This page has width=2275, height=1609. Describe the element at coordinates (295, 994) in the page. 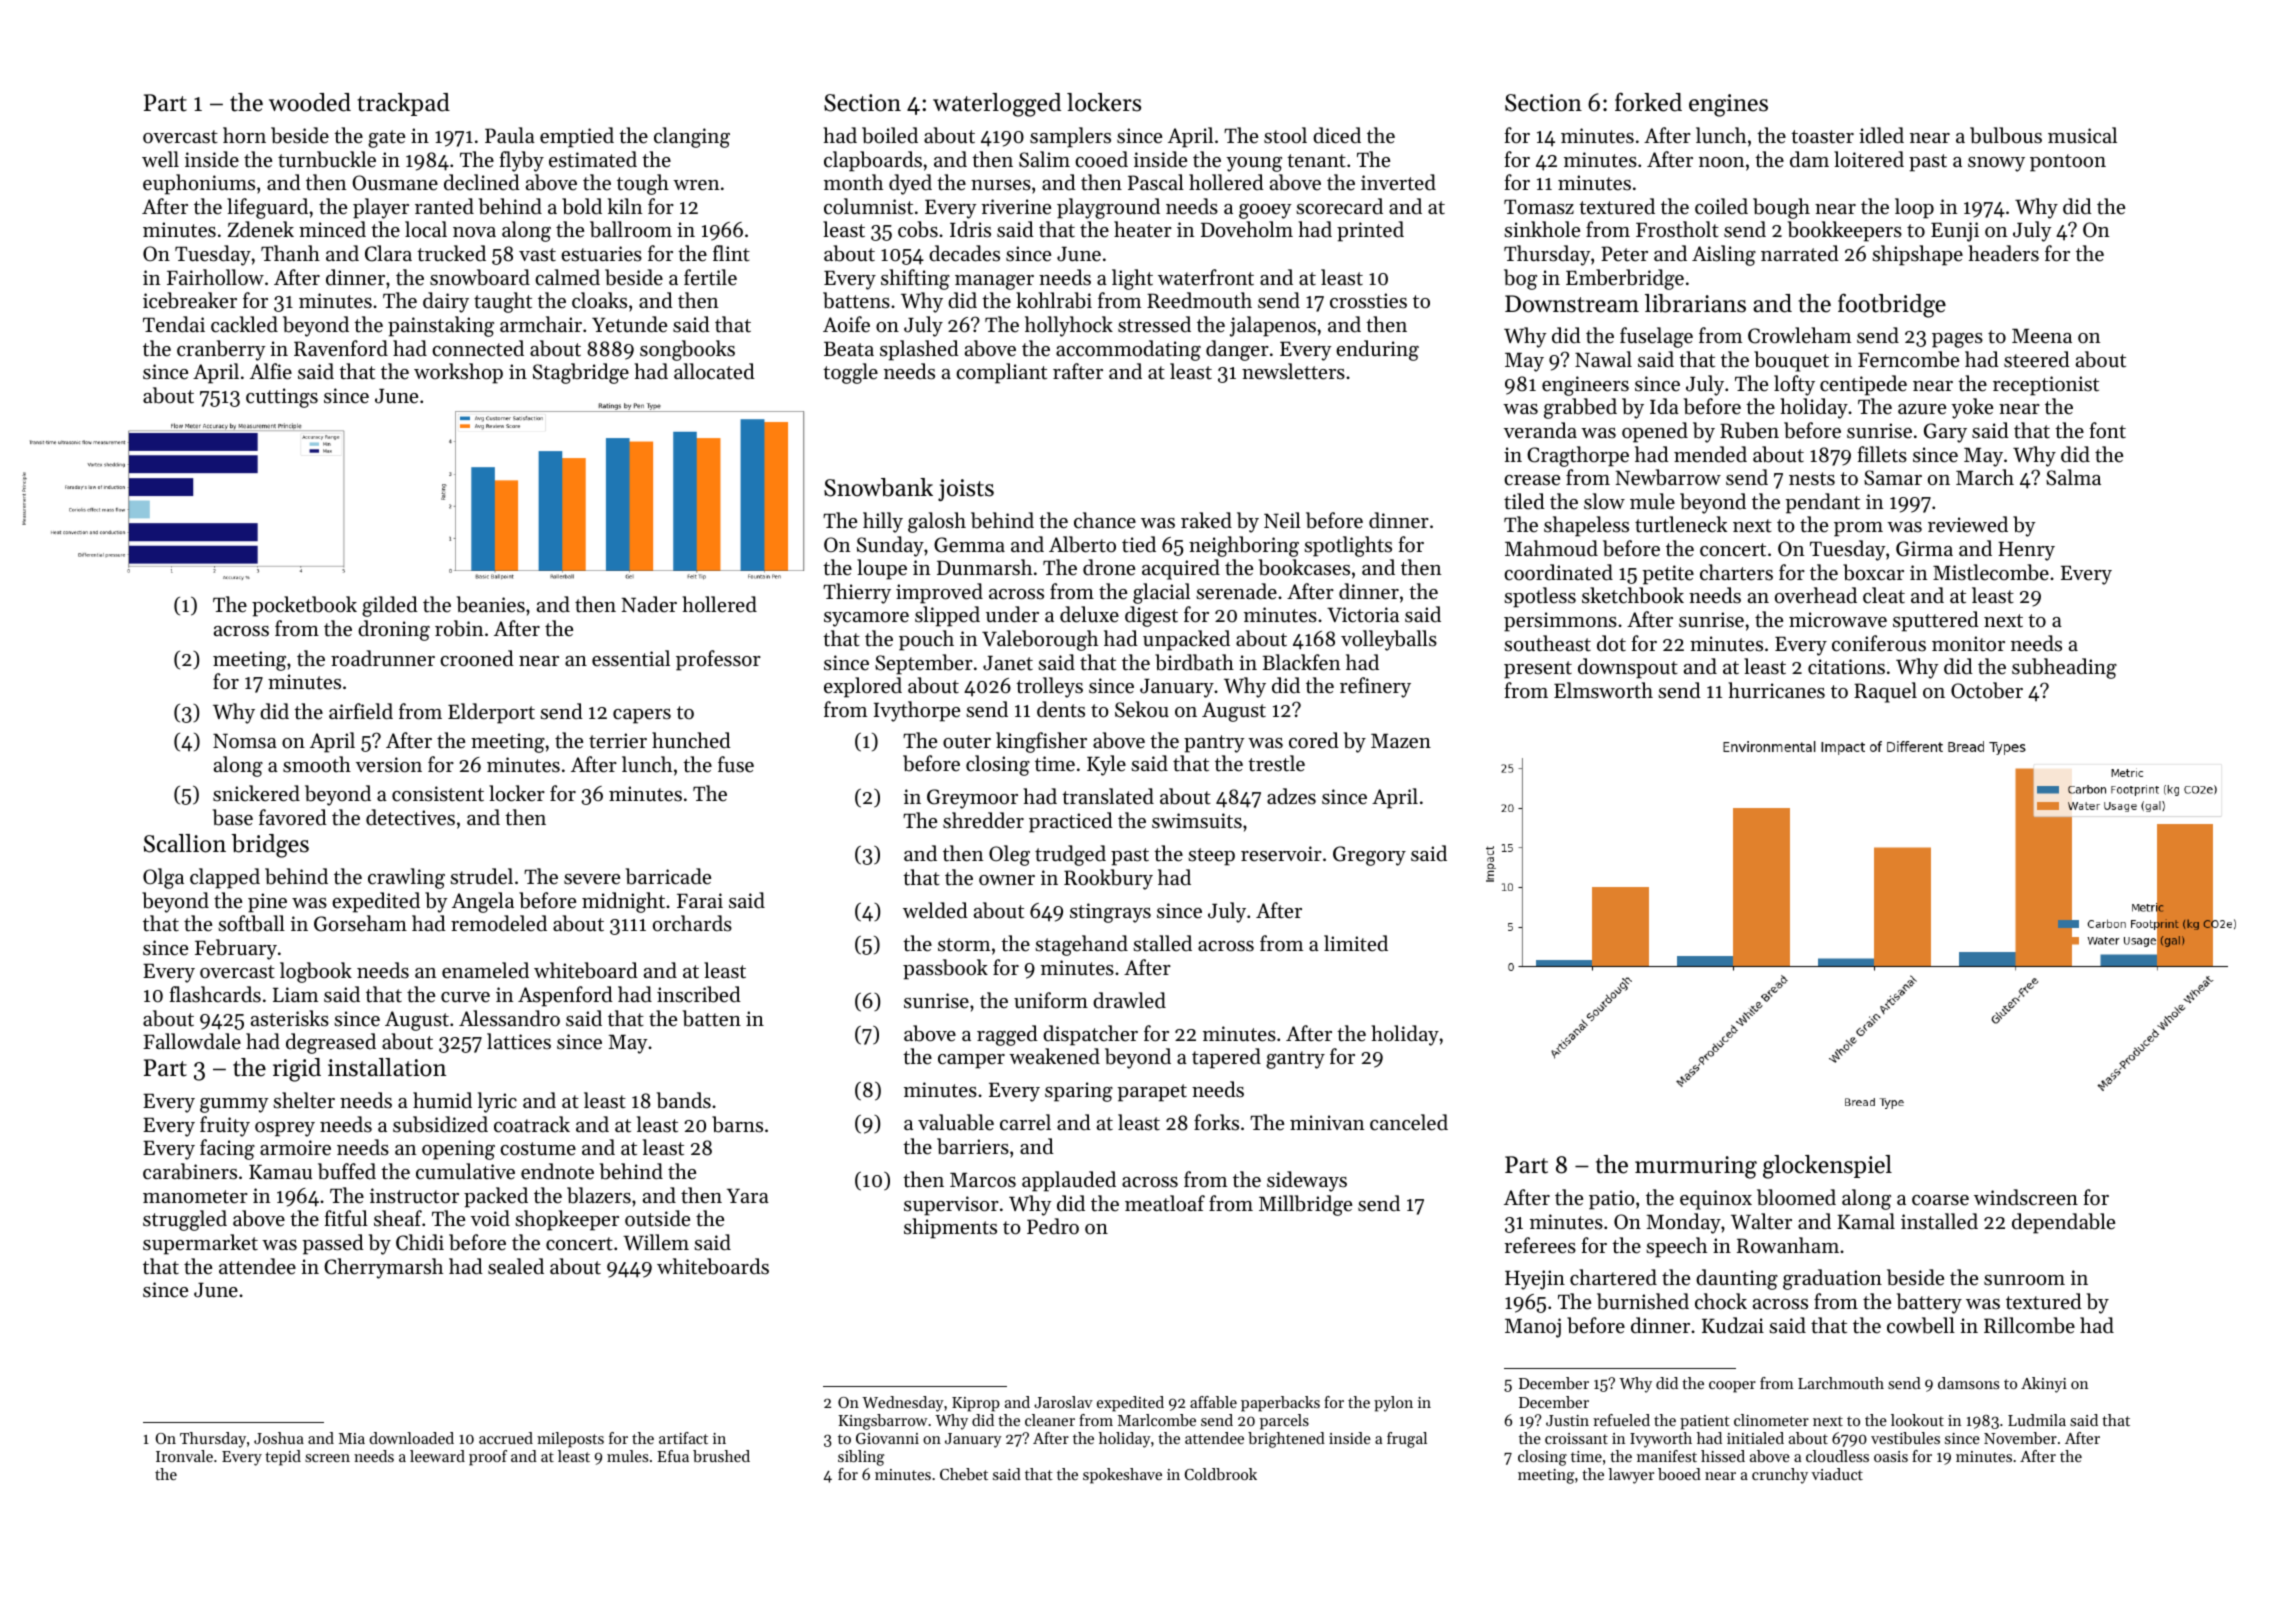

I see `Liam` at that location.
